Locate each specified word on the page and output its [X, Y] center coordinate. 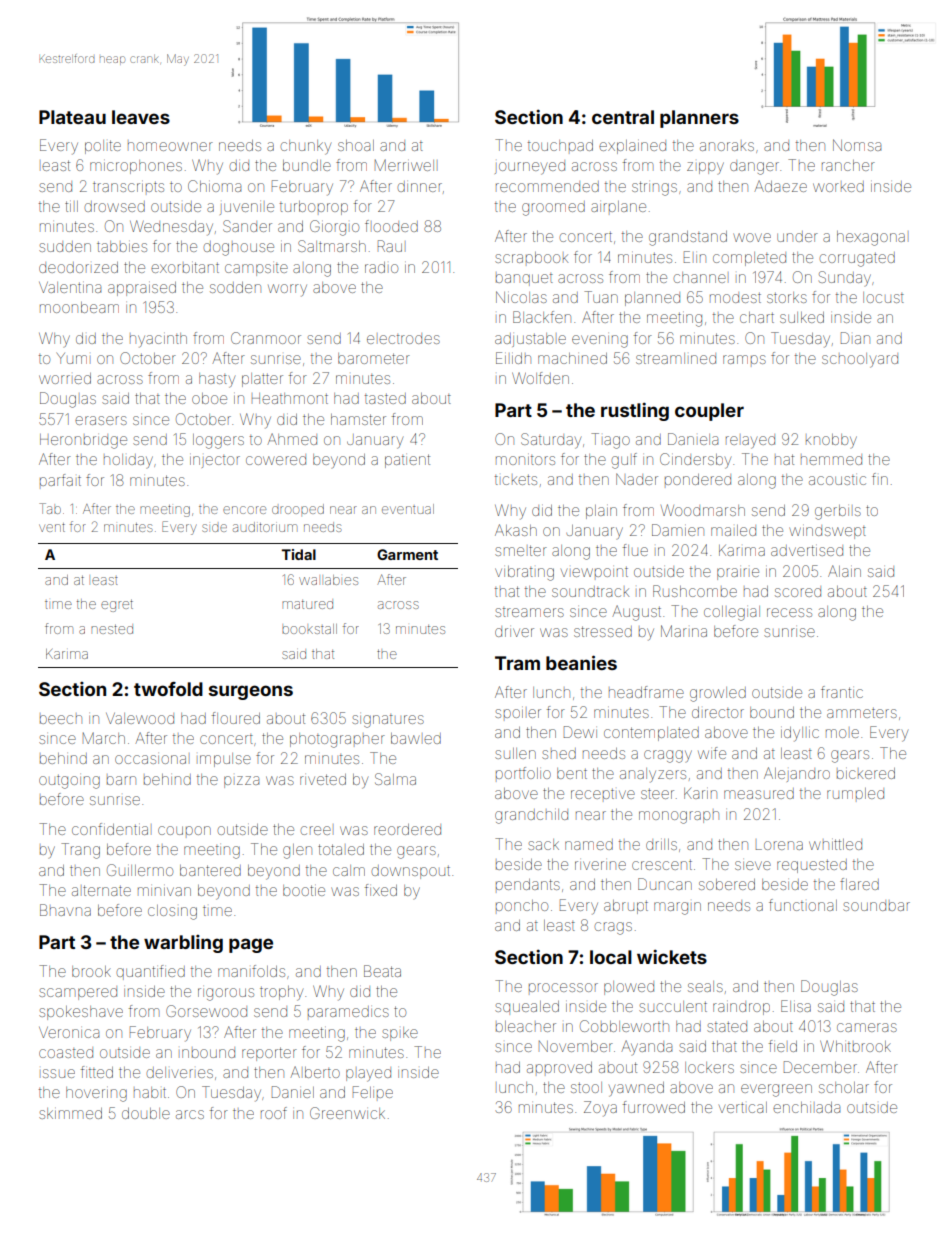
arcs [190, 1114]
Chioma [214, 186]
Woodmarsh [703, 510]
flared [859, 884]
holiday [128, 461]
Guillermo [140, 870]
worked [838, 186]
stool [586, 1087]
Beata [382, 971]
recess [789, 612]
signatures [388, 721]
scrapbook [531, 257]
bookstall [309, 629]
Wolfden [540, 378]
